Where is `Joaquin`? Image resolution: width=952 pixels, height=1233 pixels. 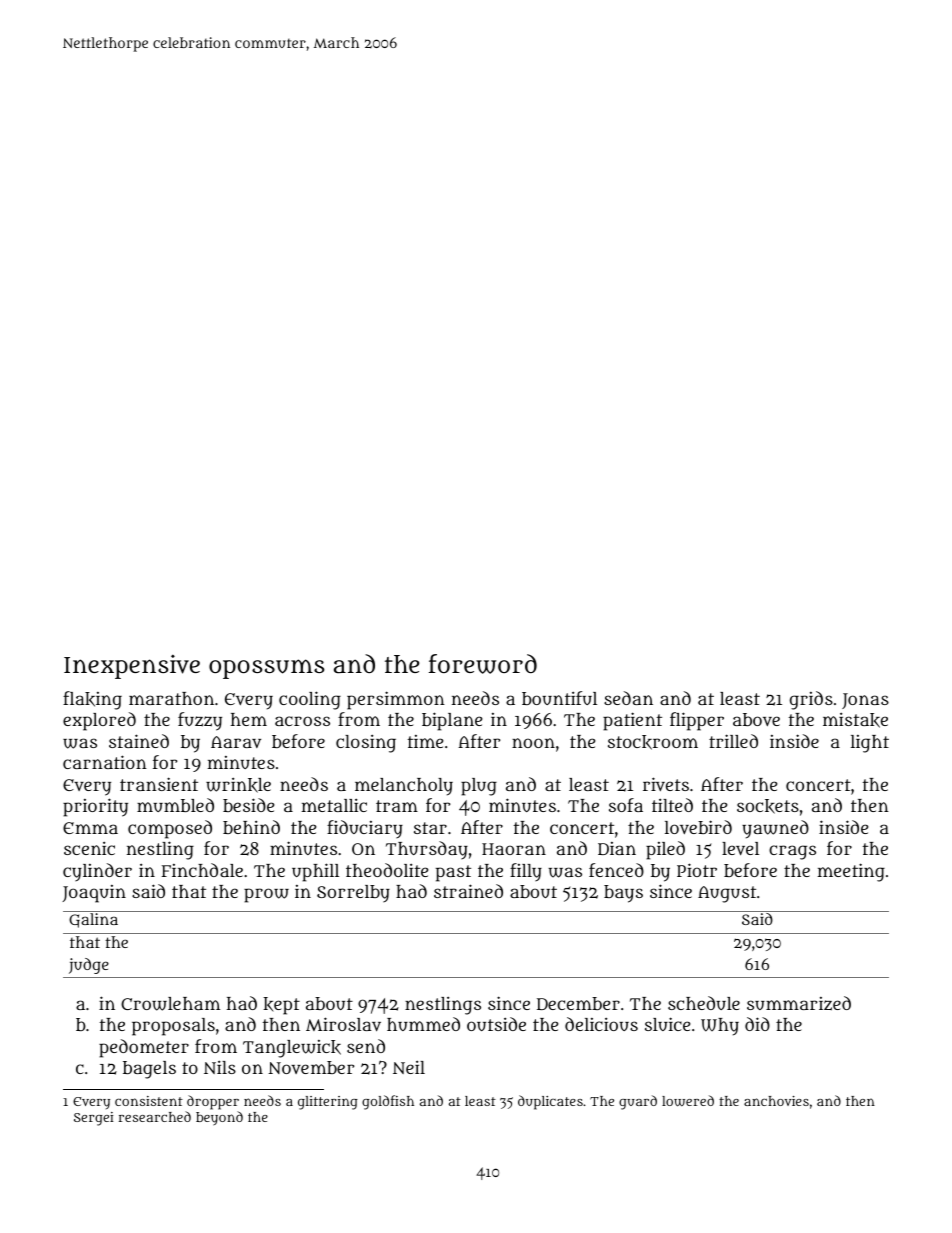 Joaquin is located at coordinates (94, 894).
